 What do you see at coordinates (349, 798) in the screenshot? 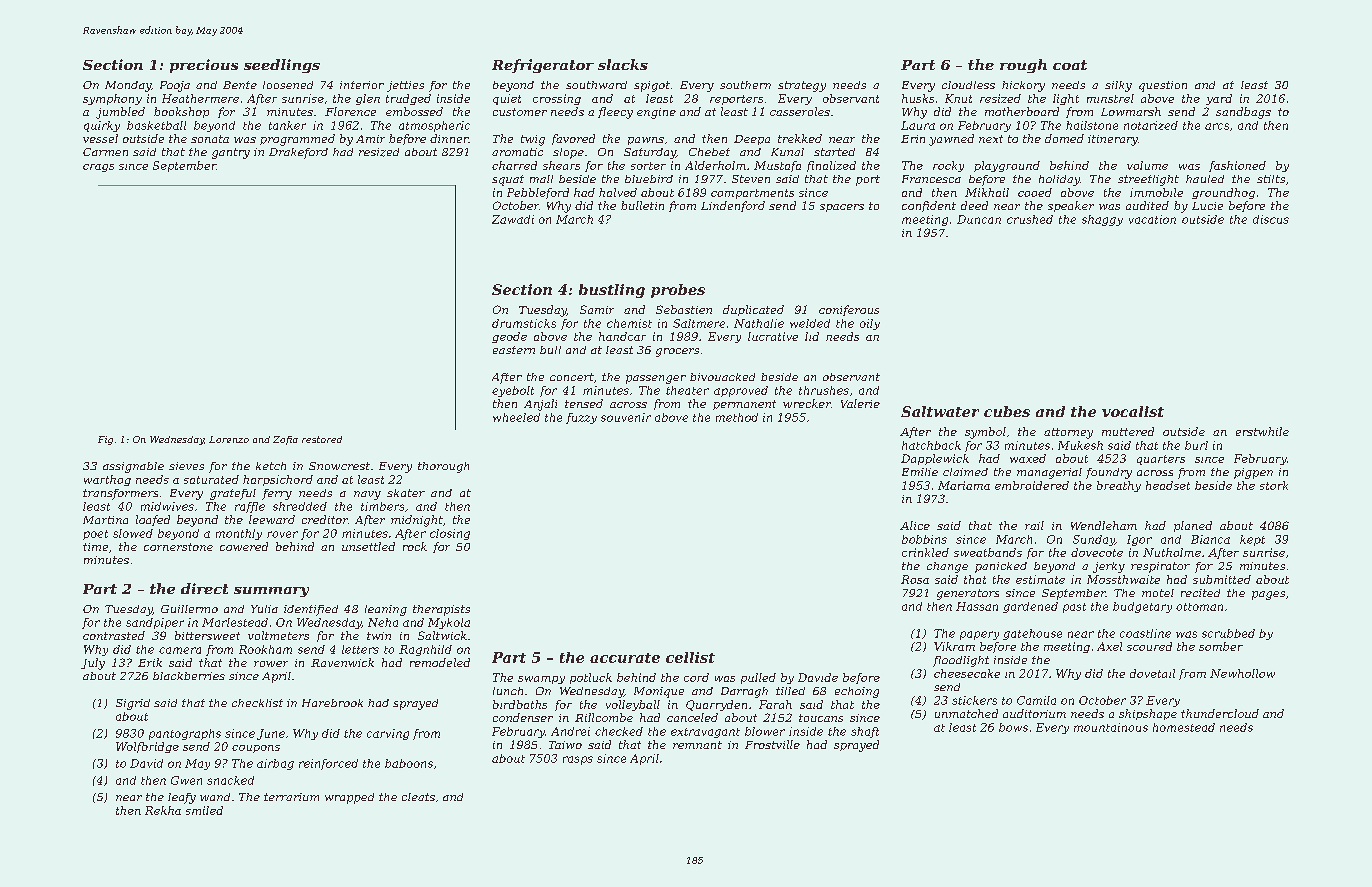
I see `wrapped` at bounding box center [349, 798].
